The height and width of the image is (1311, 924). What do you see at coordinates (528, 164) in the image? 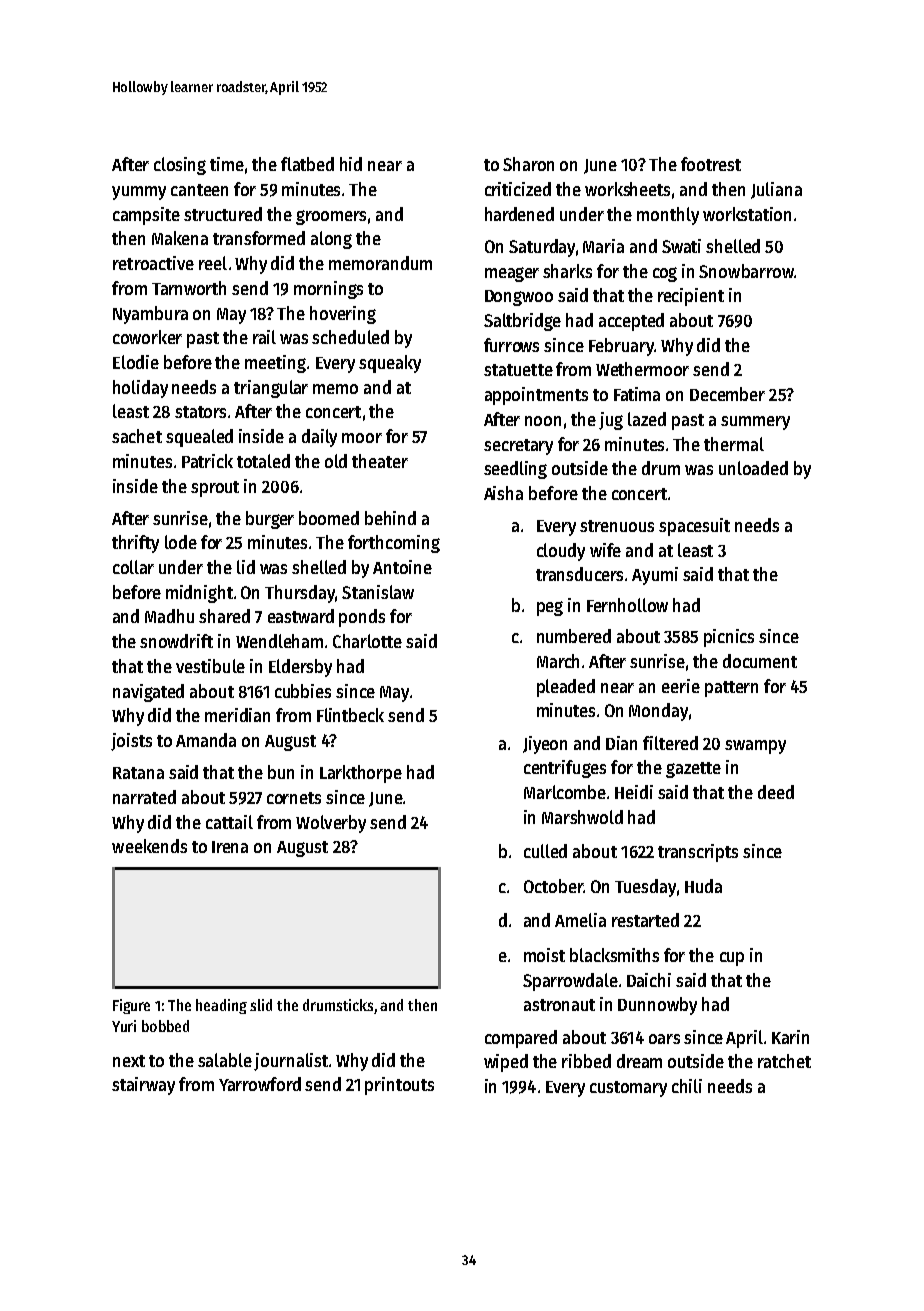
I see `Sharon` at bounding box center [528, 164].
